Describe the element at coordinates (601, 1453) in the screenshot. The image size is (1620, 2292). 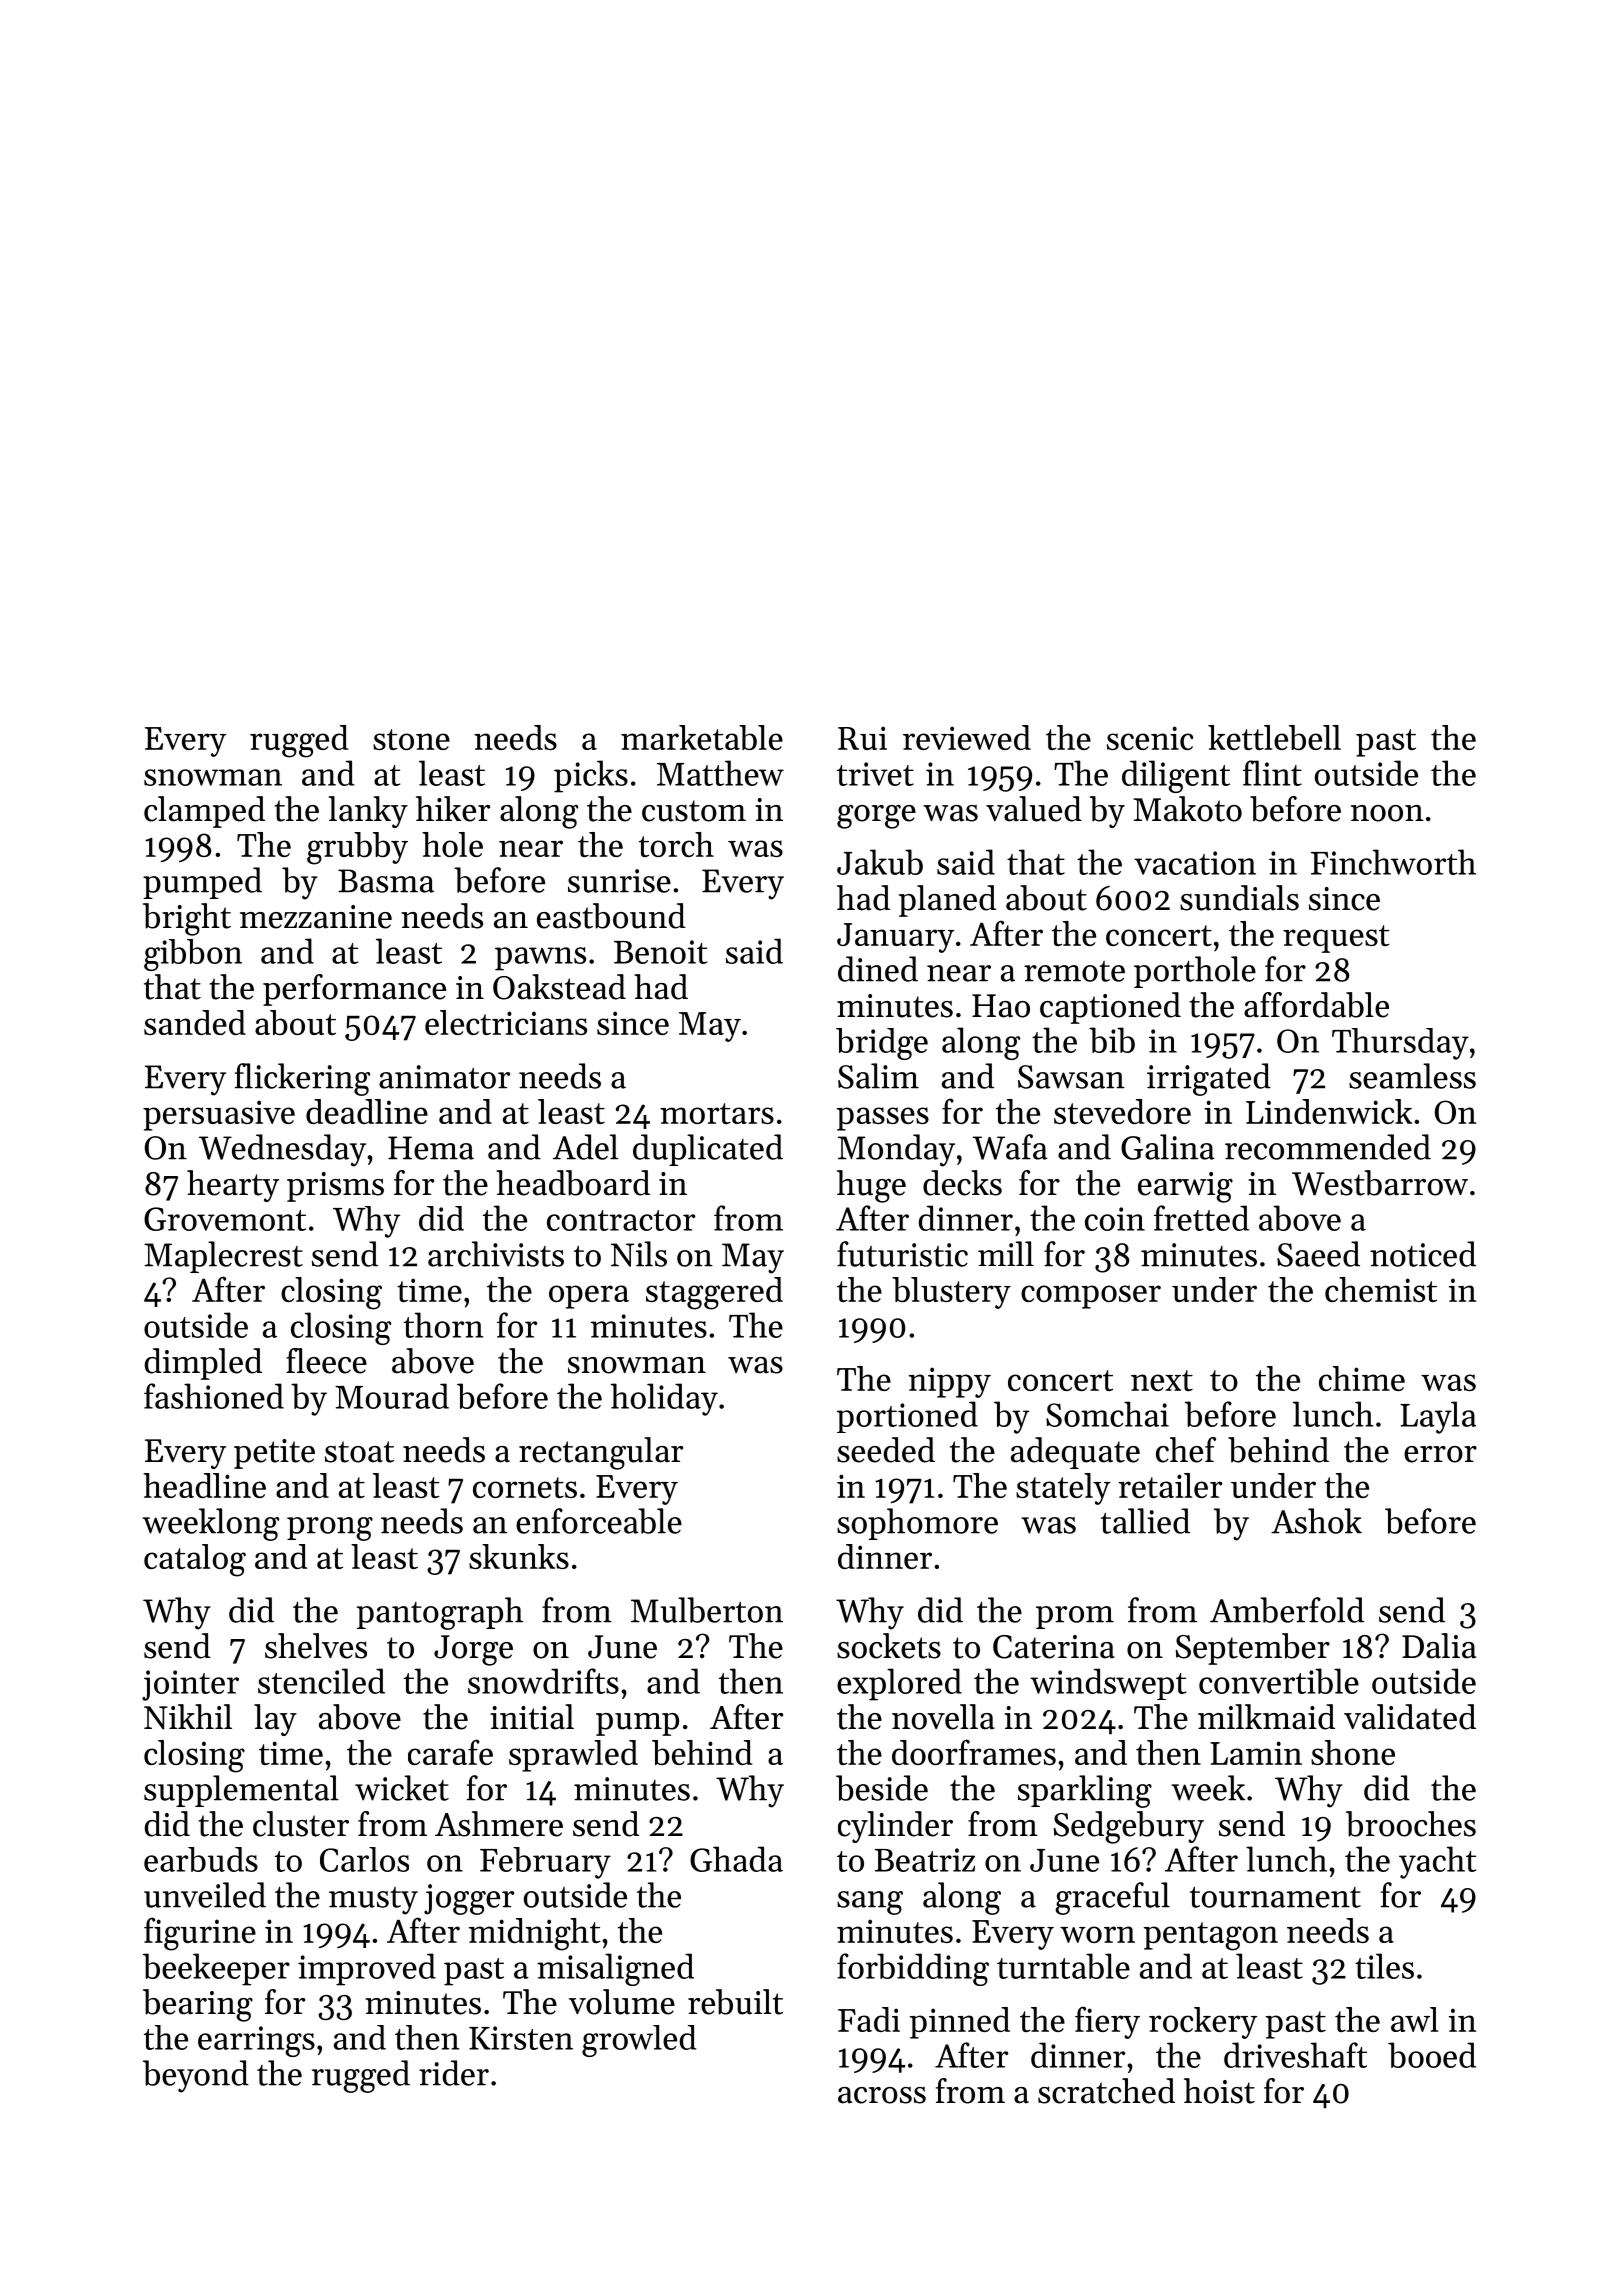
I see `rectangular` at that location.
